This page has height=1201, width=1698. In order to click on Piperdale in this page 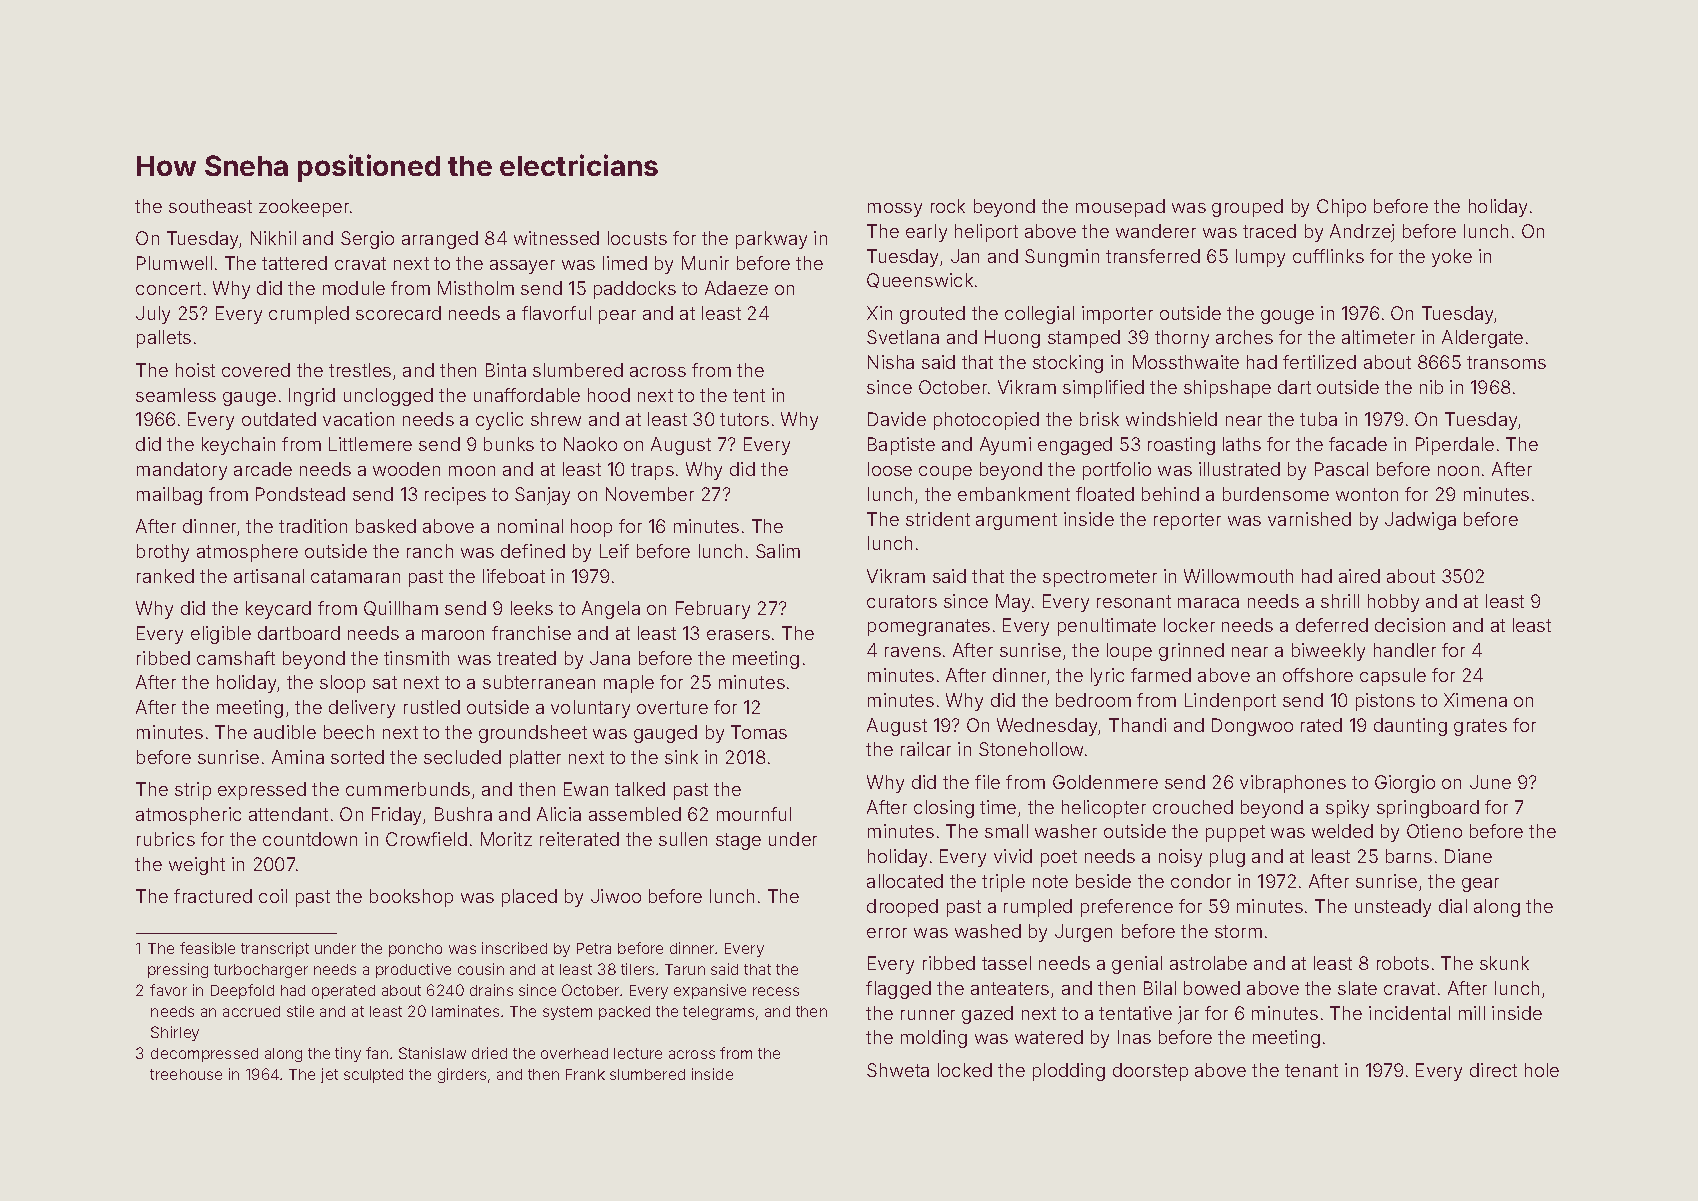, I will do `click(1455, 446)`.
